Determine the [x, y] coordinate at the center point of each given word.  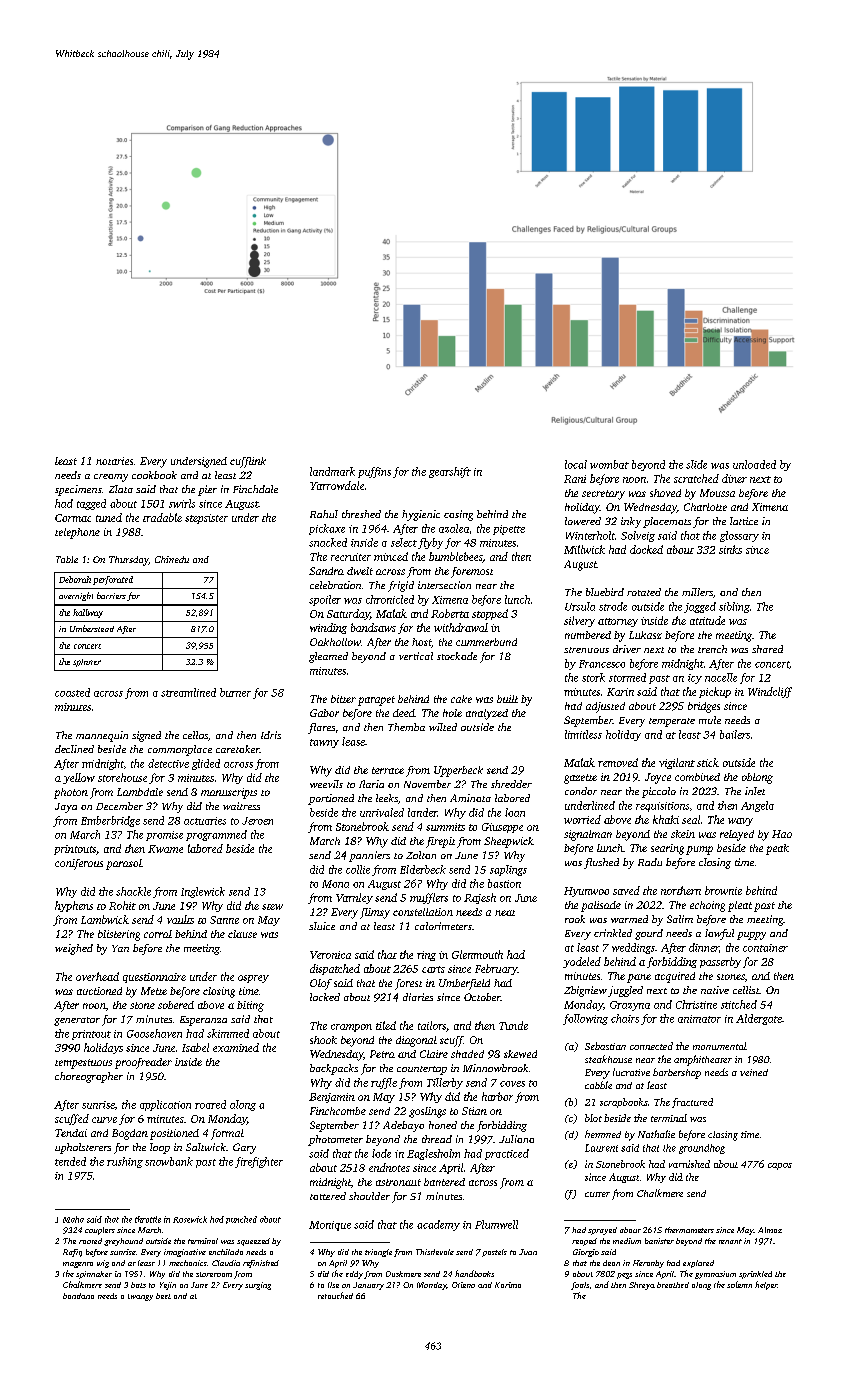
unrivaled [382, 812]
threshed [361, 514]
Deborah [75, 579]
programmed [216, 835]
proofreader [143, 1063]
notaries [114, 461]
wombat [609, 464]
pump [699, 850]
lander [422, 812]
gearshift [450, 472]
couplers [100, 1231]
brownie [723, 890]
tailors [432, 1025]
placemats [667, 522]
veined [754, 1072]
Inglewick [203, 892]
